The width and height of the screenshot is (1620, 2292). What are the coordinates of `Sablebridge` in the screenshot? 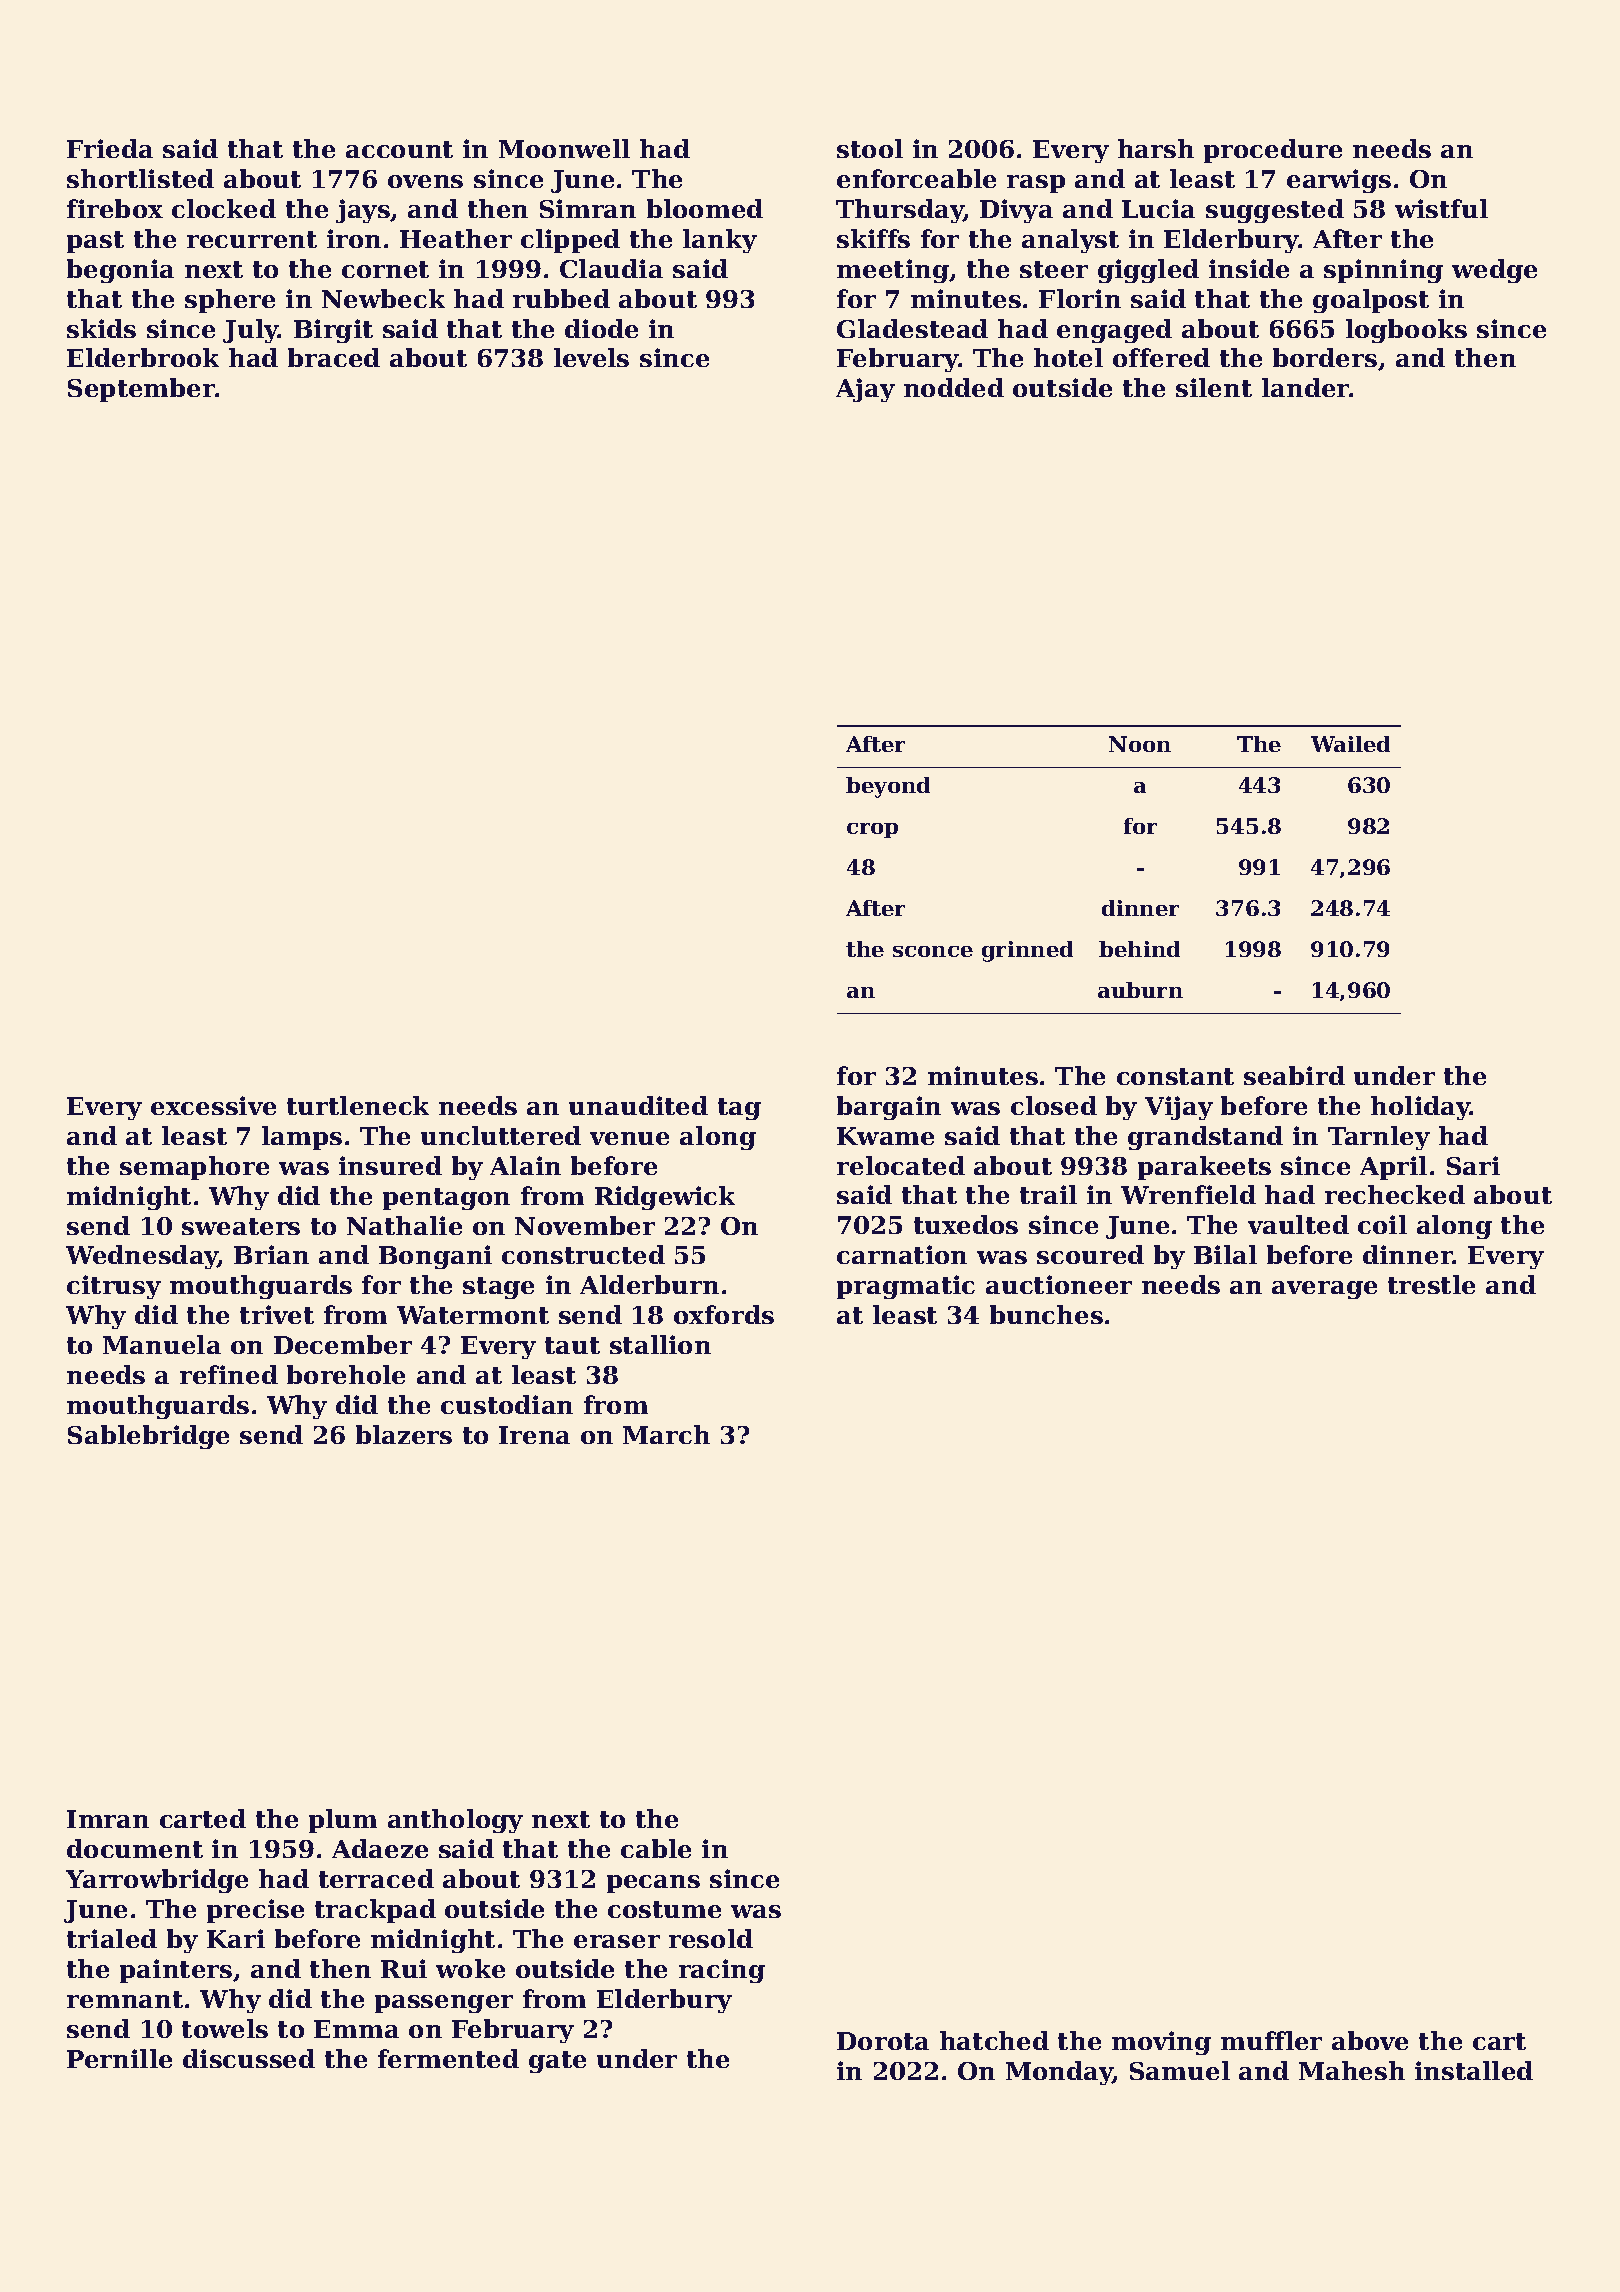 It's located at (148, 1437).
